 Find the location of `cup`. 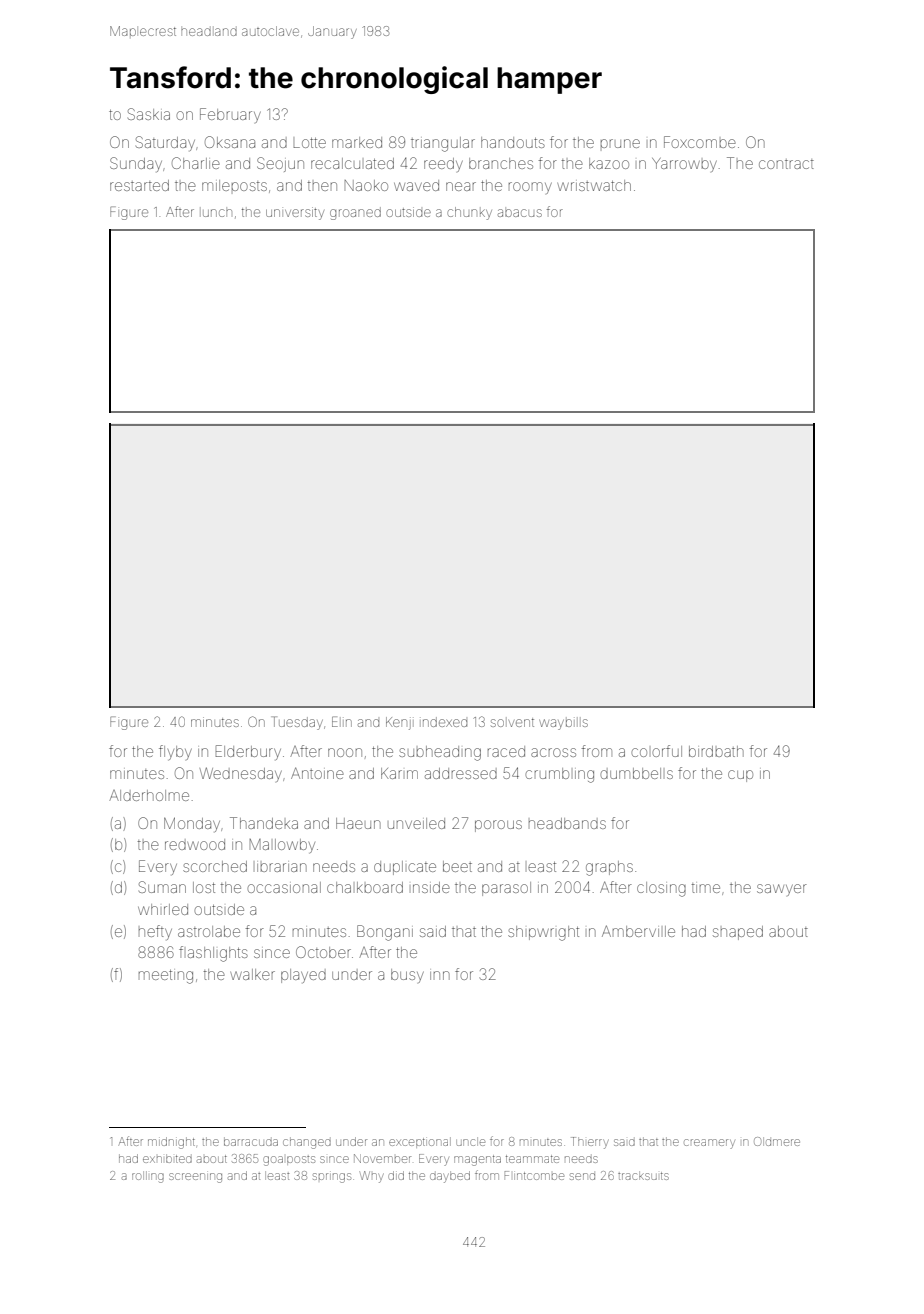

cup is located at coordinates (740, 776).
